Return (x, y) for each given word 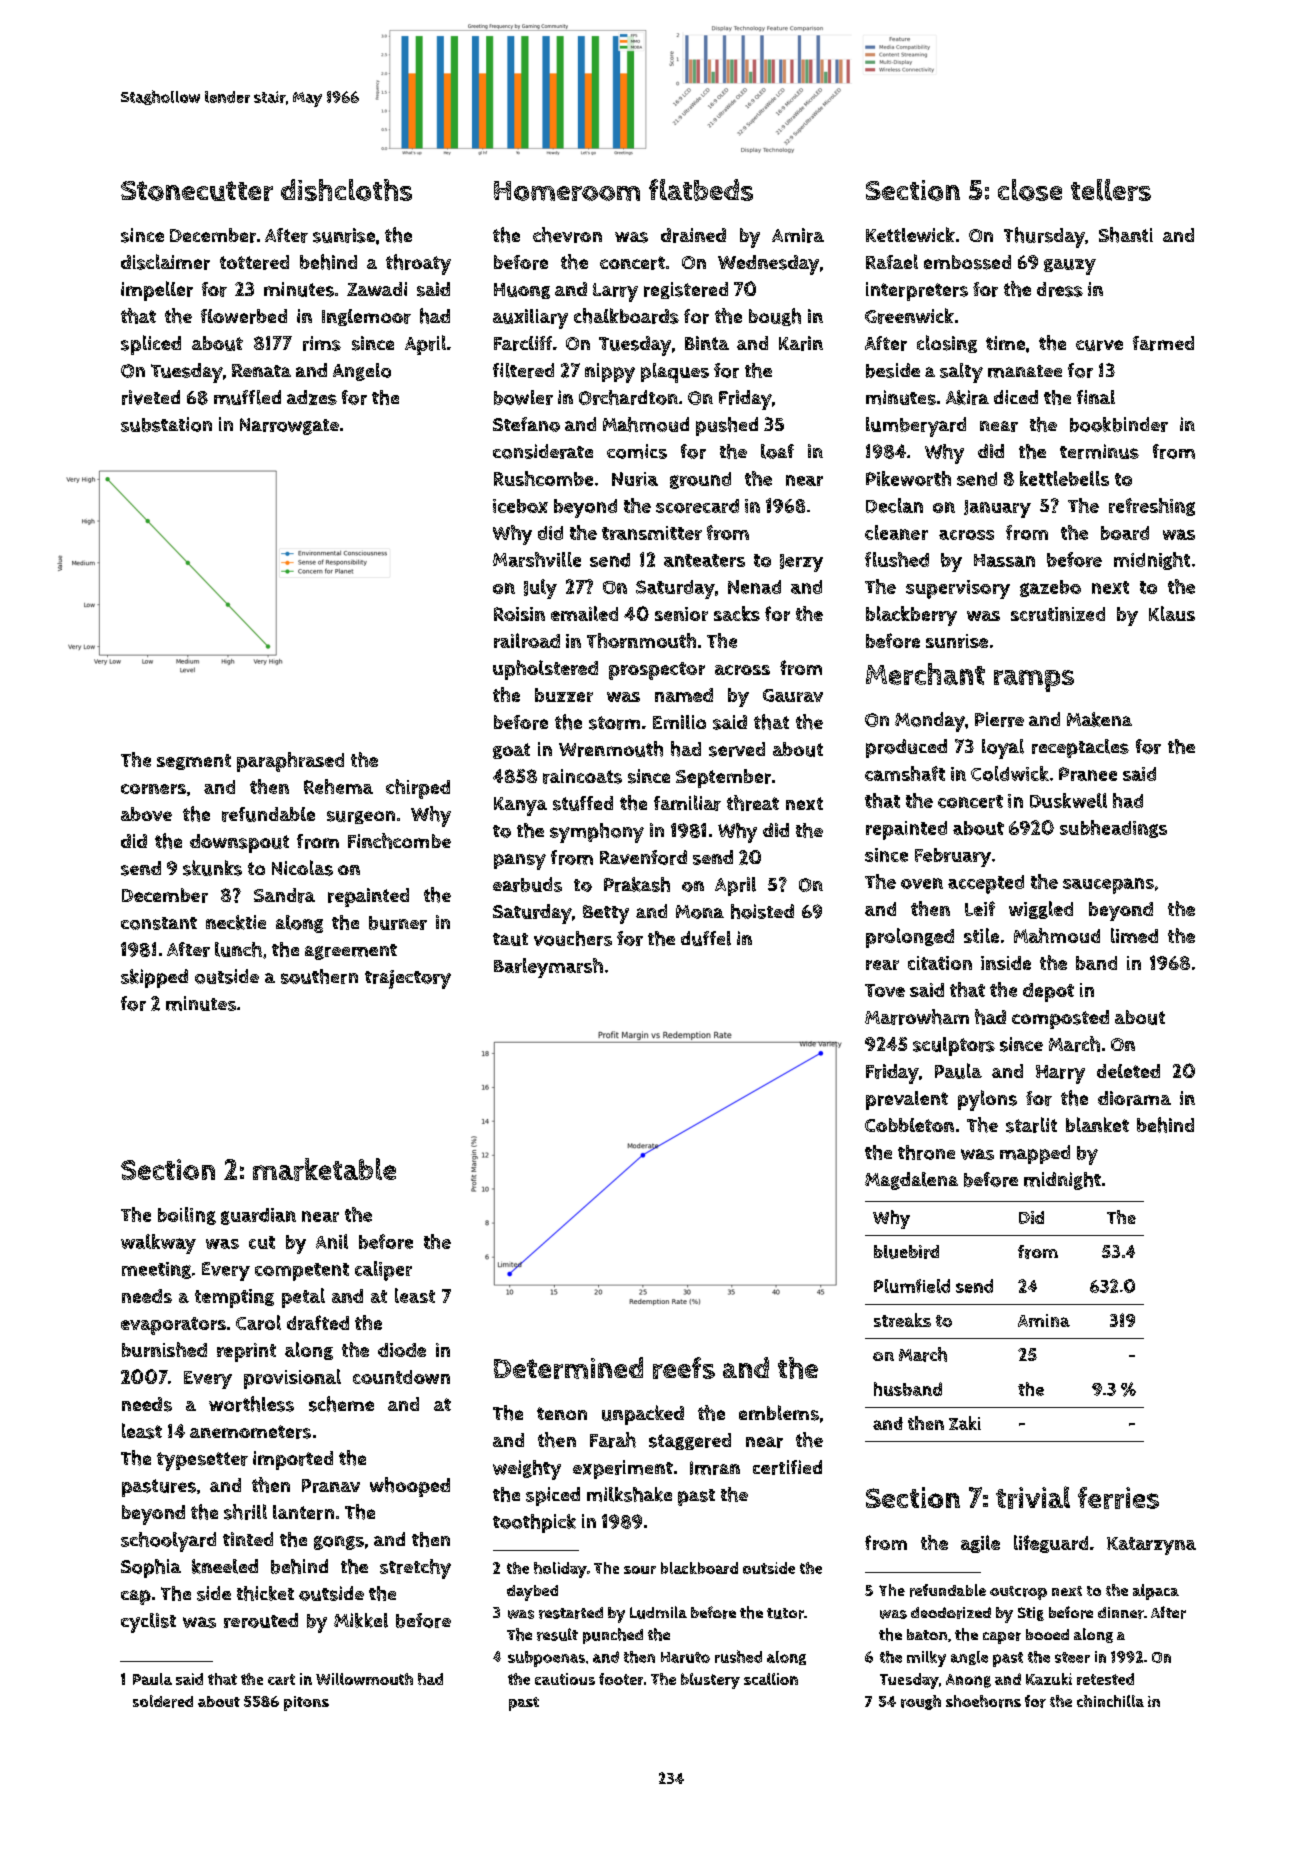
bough (775, 317)
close (1030, 190)
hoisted (762, 911)
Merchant (925, 674)
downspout (239, 843)
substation (166, 424)
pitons (306, 1703)
